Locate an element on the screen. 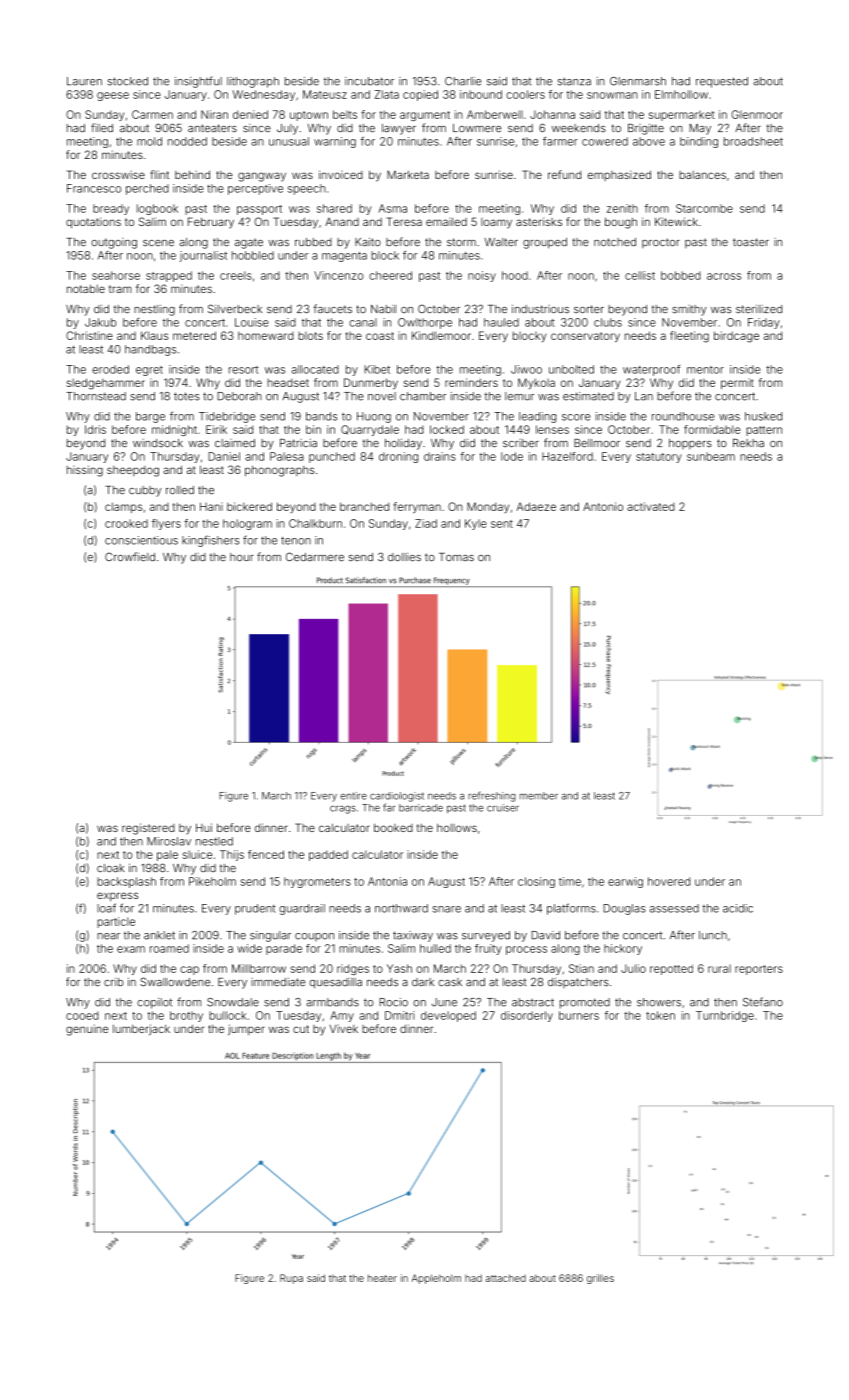 The height and width of the screenshot is (1400, 849). metered is located at coordinates (194, 335).
